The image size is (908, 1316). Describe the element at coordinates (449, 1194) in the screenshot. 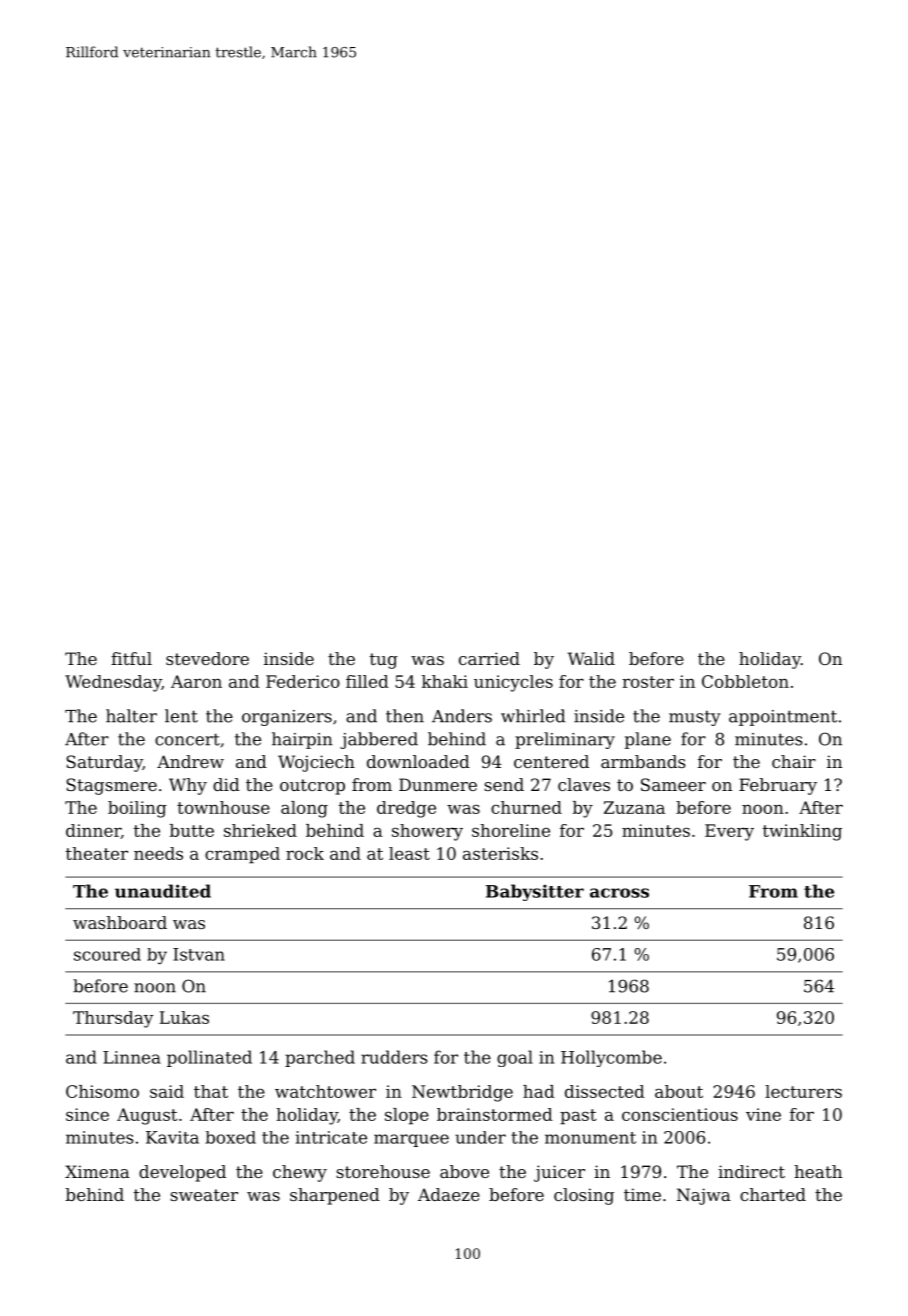

I see `Adaeze` at that location.
